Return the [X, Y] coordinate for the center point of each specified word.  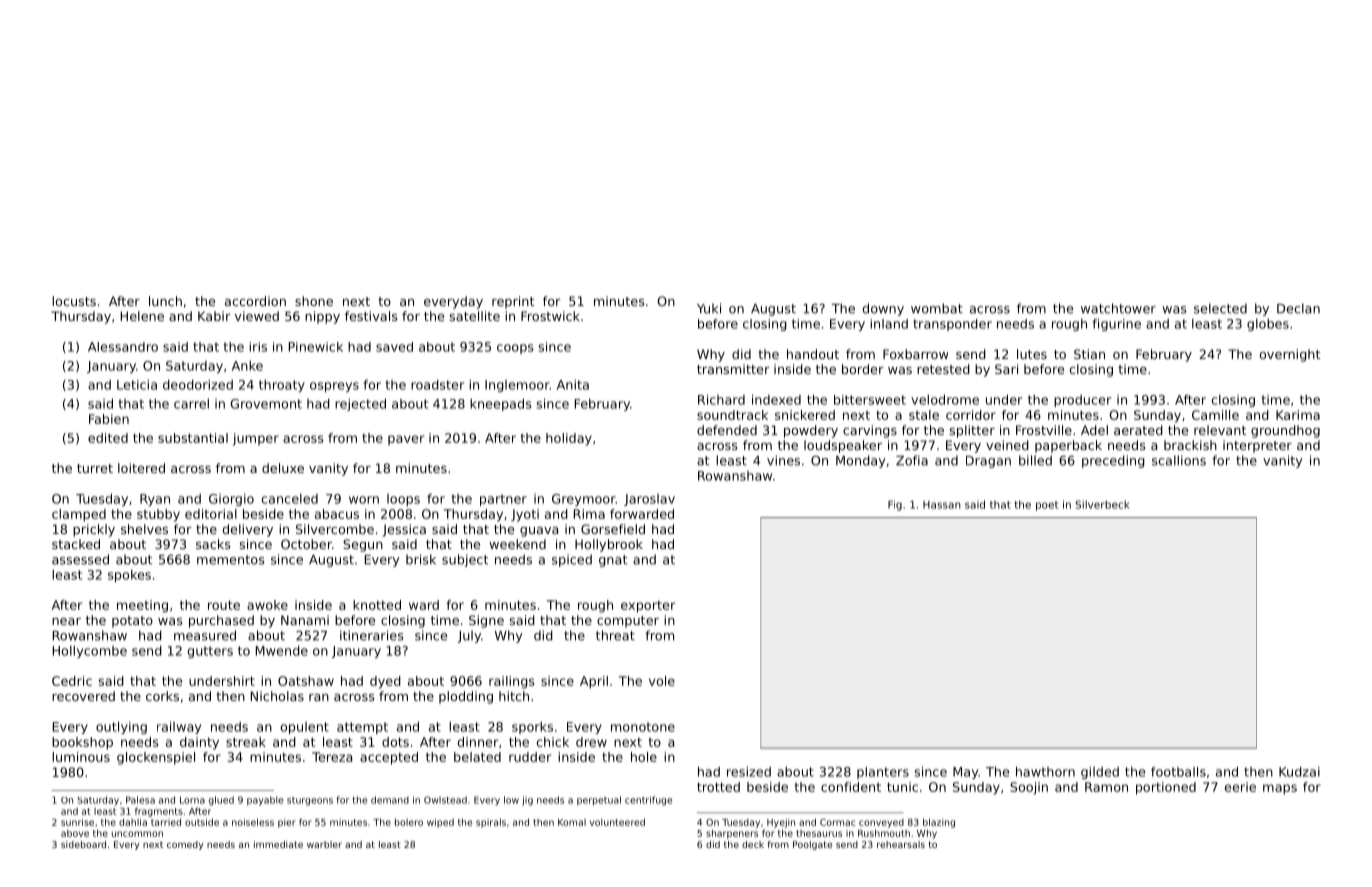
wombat [937, 308]
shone [314, 301]
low [511, 800]
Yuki [709, 308]
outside [202, 822]
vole [662, 681]
